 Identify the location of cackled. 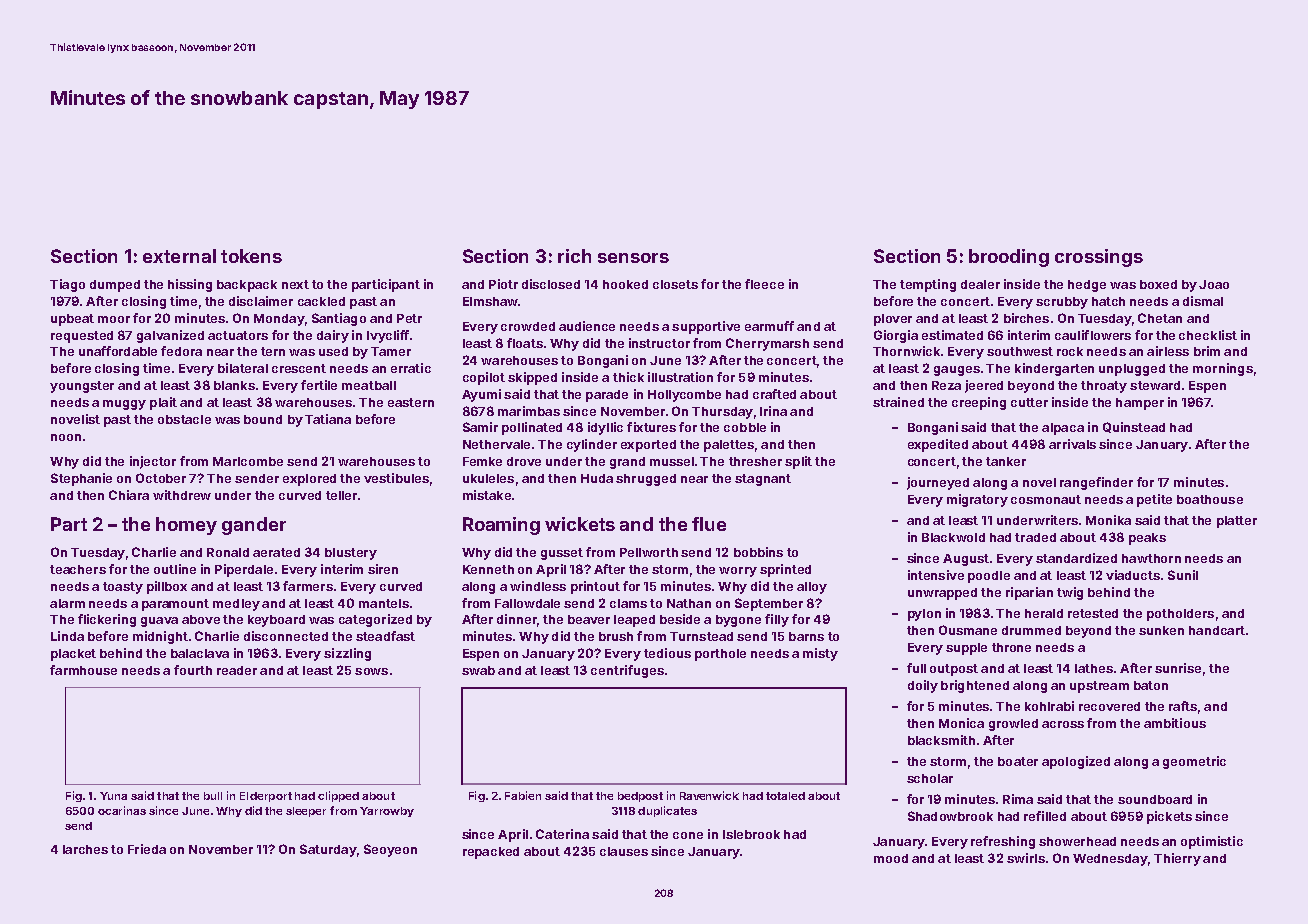
(321, 301).
